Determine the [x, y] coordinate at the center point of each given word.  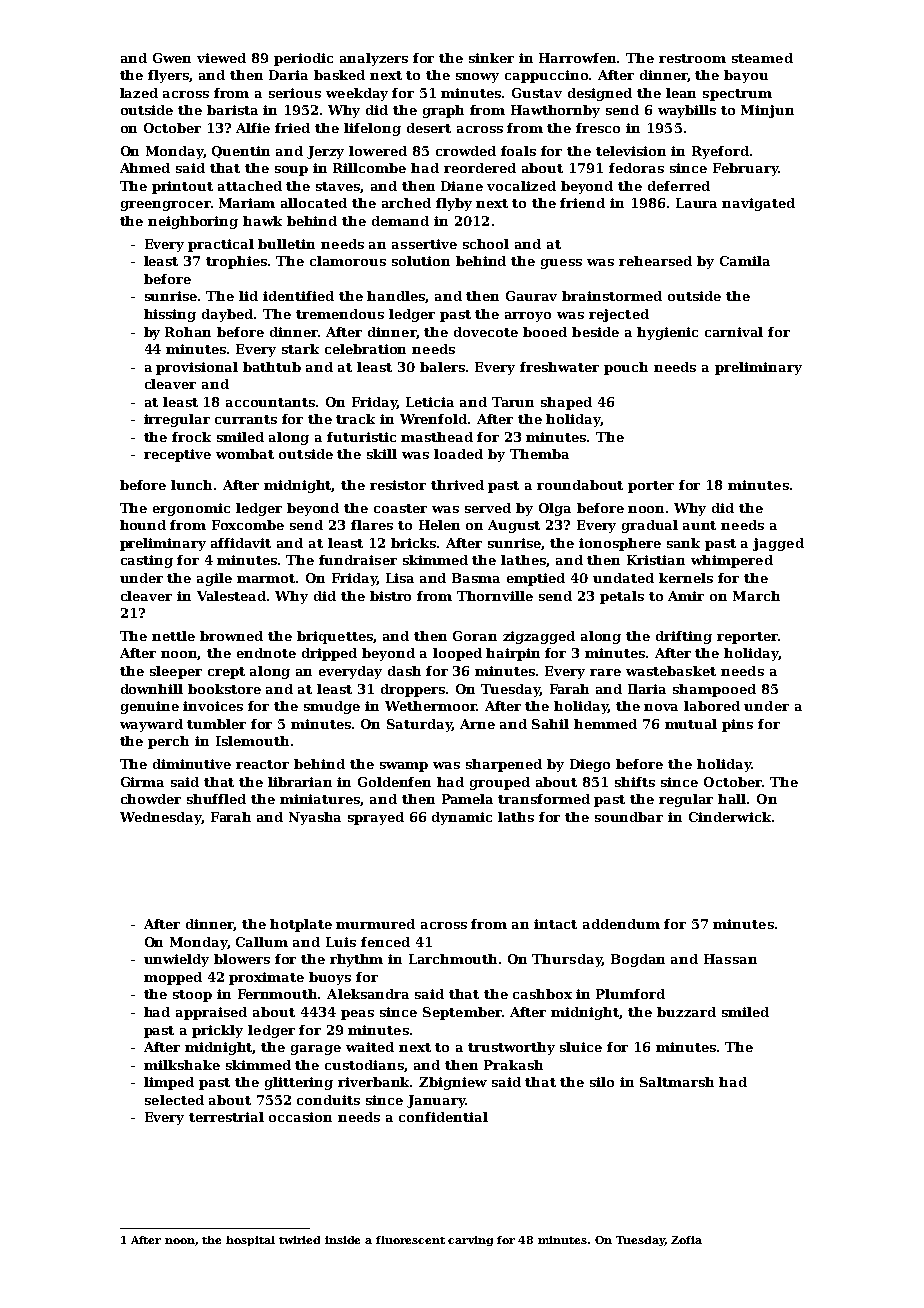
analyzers [374, 59]
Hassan [730, 959]
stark [300, 349]
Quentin [241, 152]
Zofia [686, 1240]
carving [470, 1241]
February [745, 169]
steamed [762, 58]
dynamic [462, 818]
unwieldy [176, 960]
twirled [299, 1240]
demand [400, 221]
